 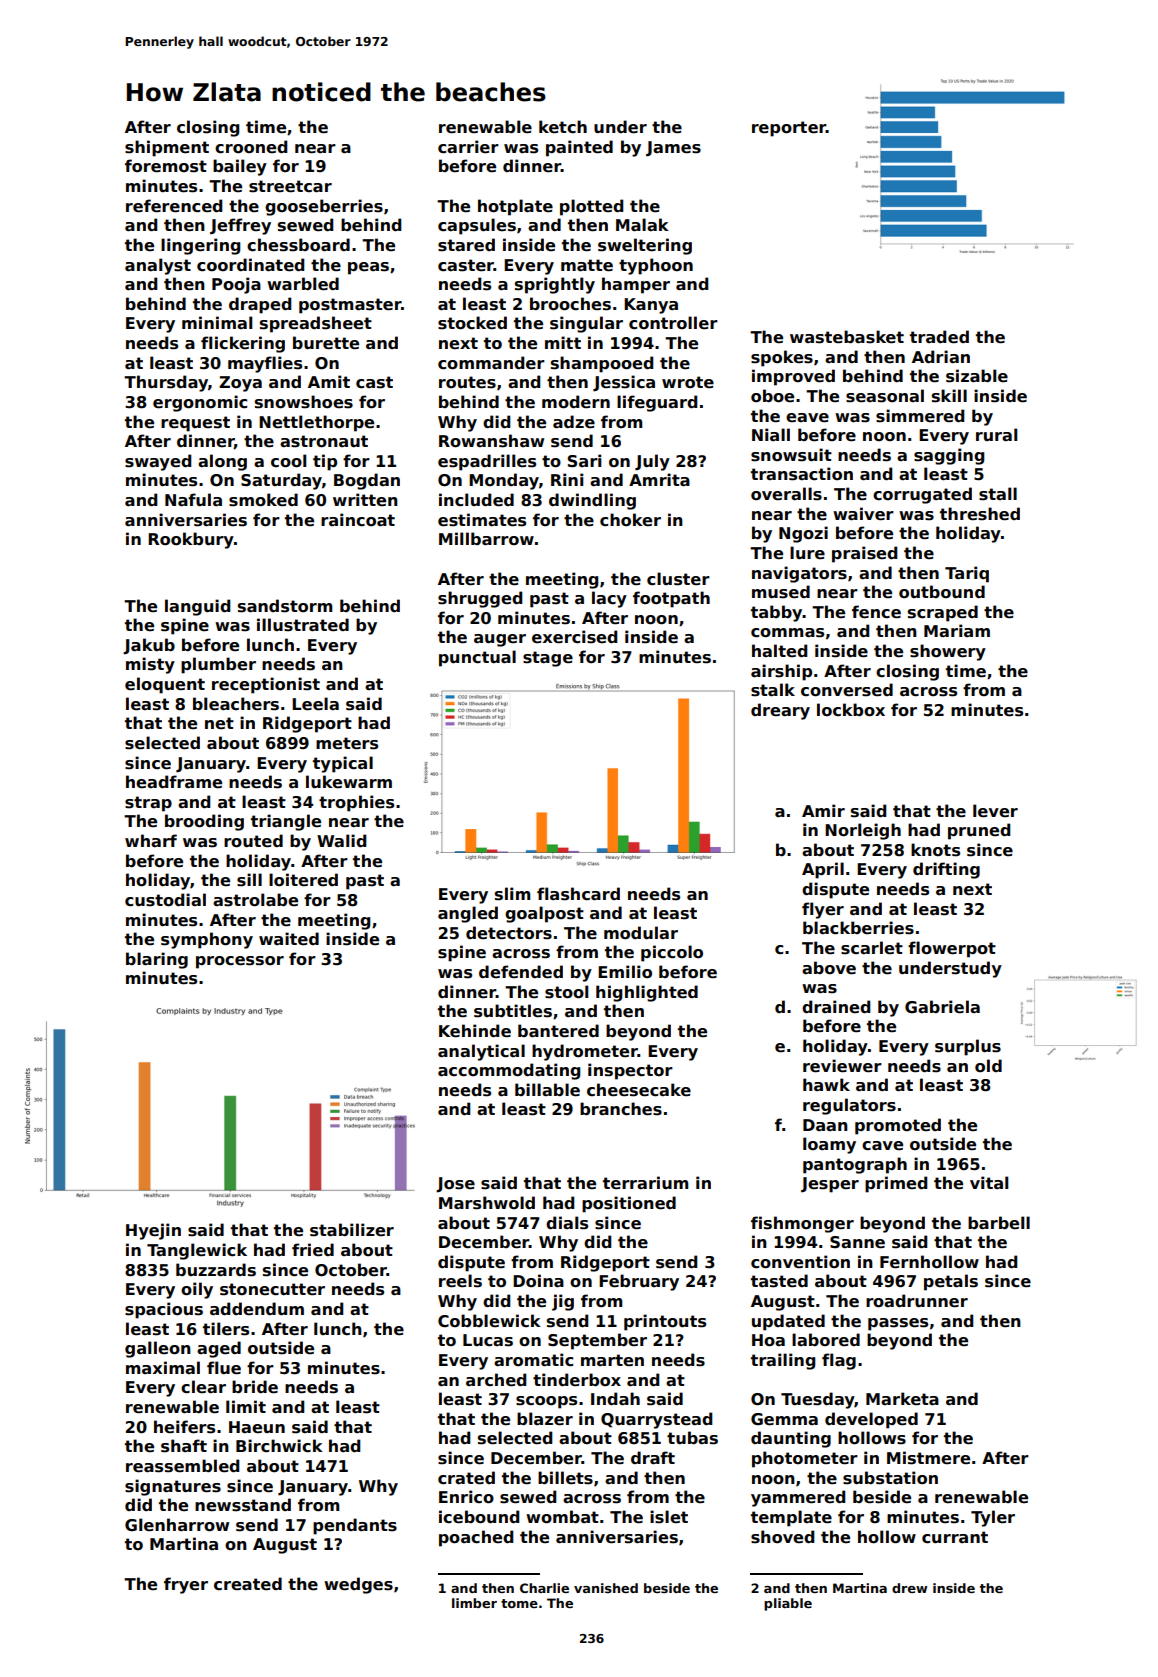 I want to click on positioned, so click(x=629, y=1204).
